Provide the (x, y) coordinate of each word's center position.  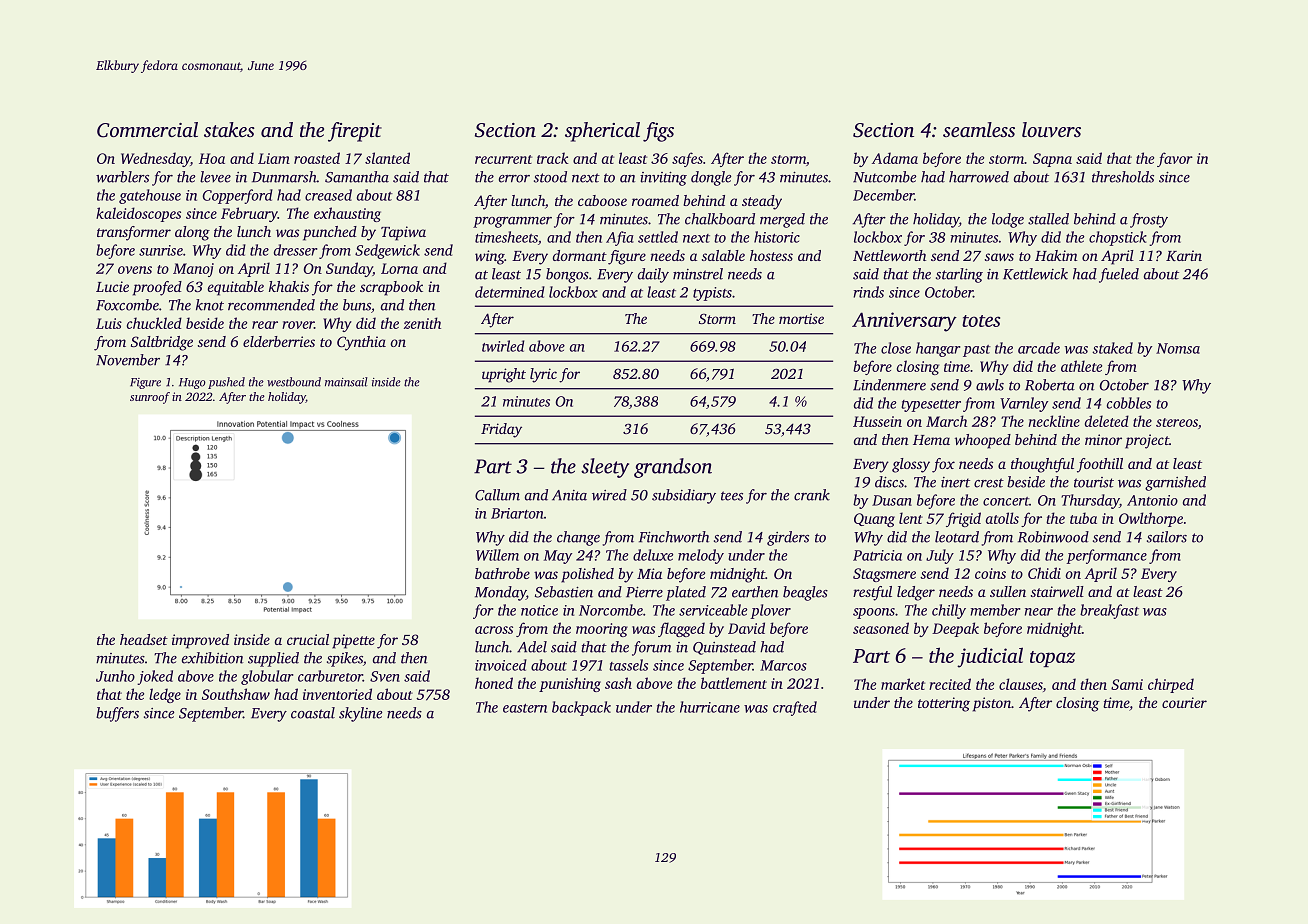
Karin (1184, 255)
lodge (1008, 220)
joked (155, 677)
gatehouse (150, 196)
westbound (294, 382)
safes (687, 159)
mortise (801, 318)
